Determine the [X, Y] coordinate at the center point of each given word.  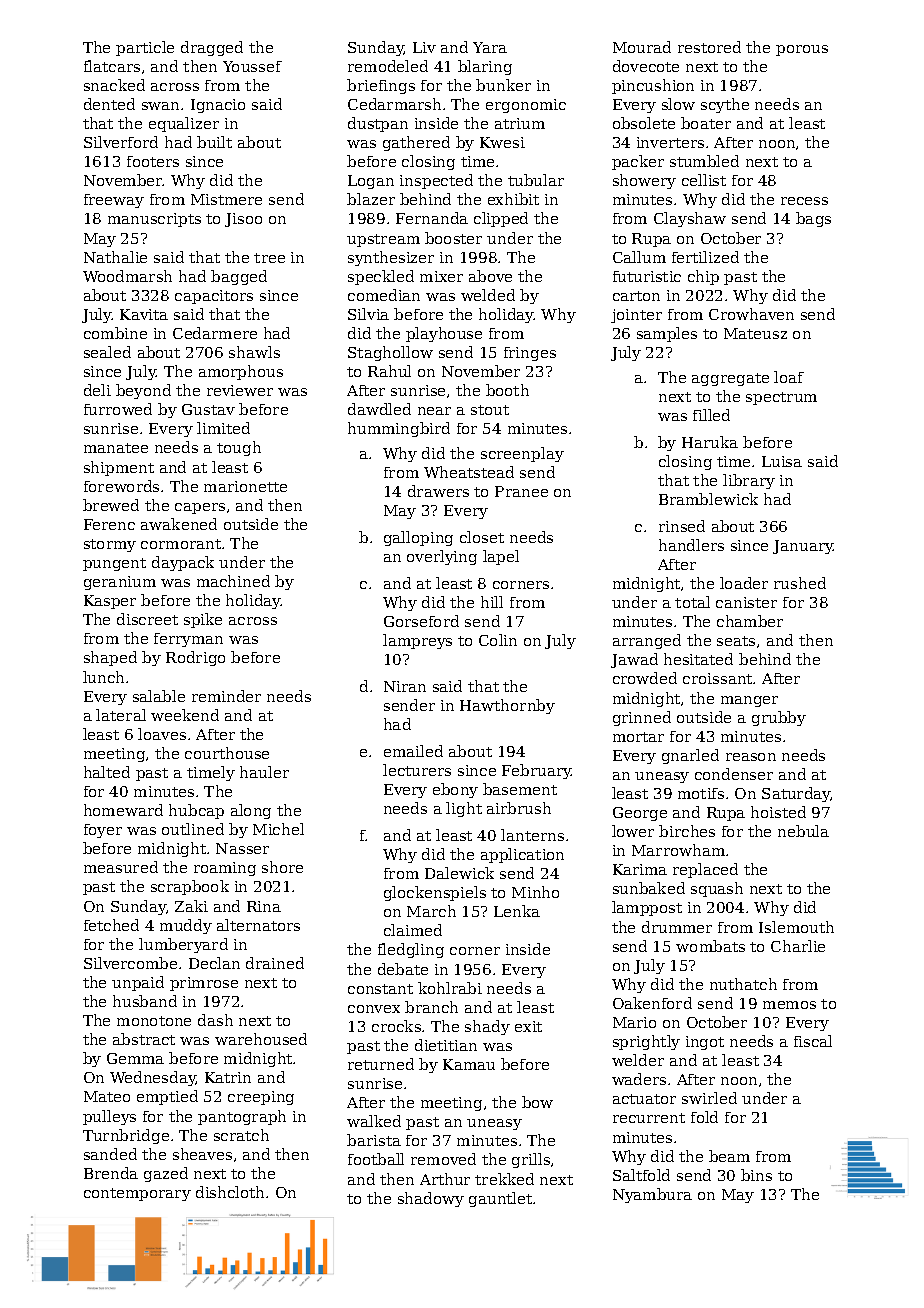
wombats [710, 946]
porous [802, 50]
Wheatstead [469, 472]
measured [121, 867]
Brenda [111, 1173]
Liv [424, 47]
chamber [750, 621]
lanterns [532, 835]
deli [97, 390]
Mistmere [226, 199]
